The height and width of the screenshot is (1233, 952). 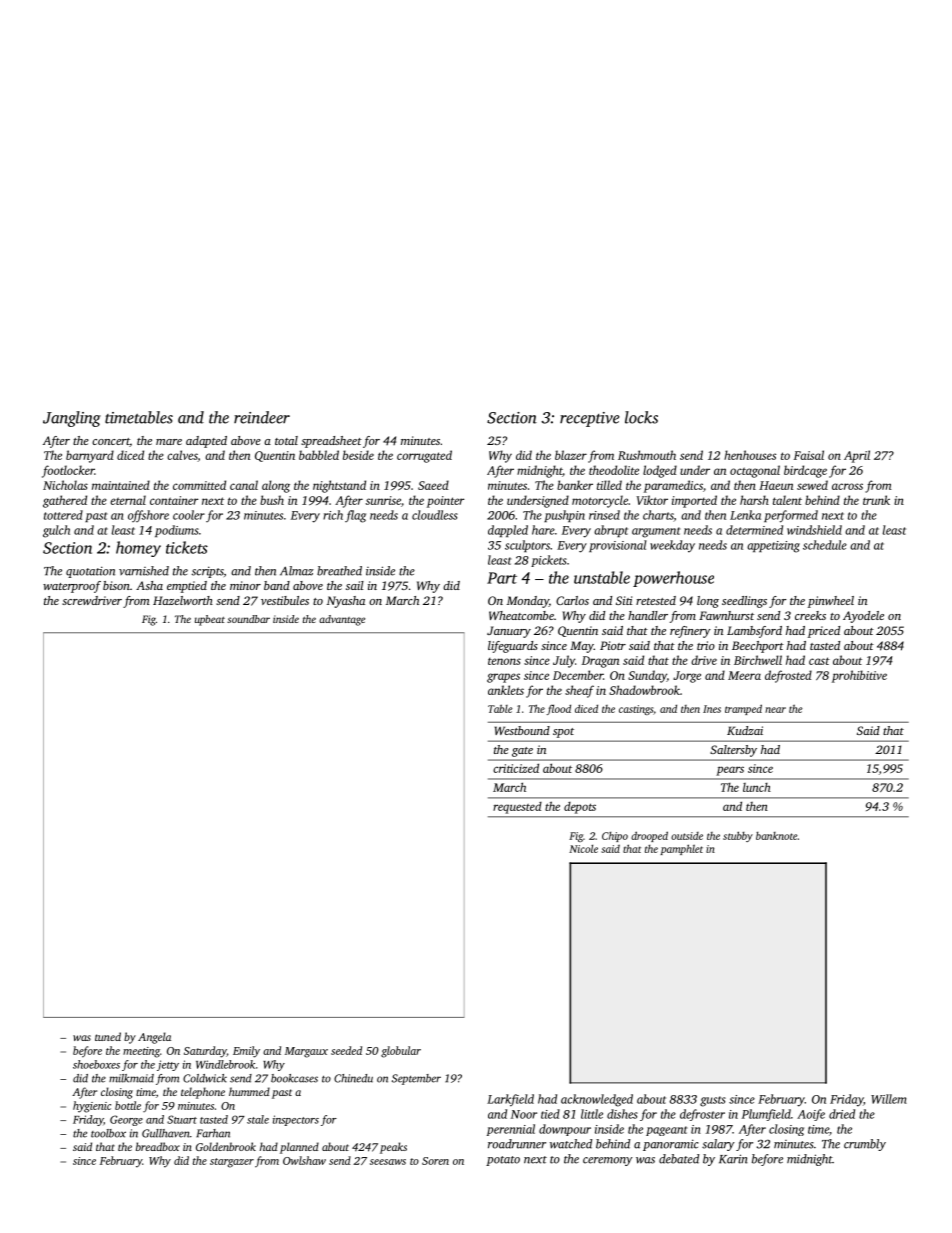 I want to click on criticized, so click(x=516, y=768).
